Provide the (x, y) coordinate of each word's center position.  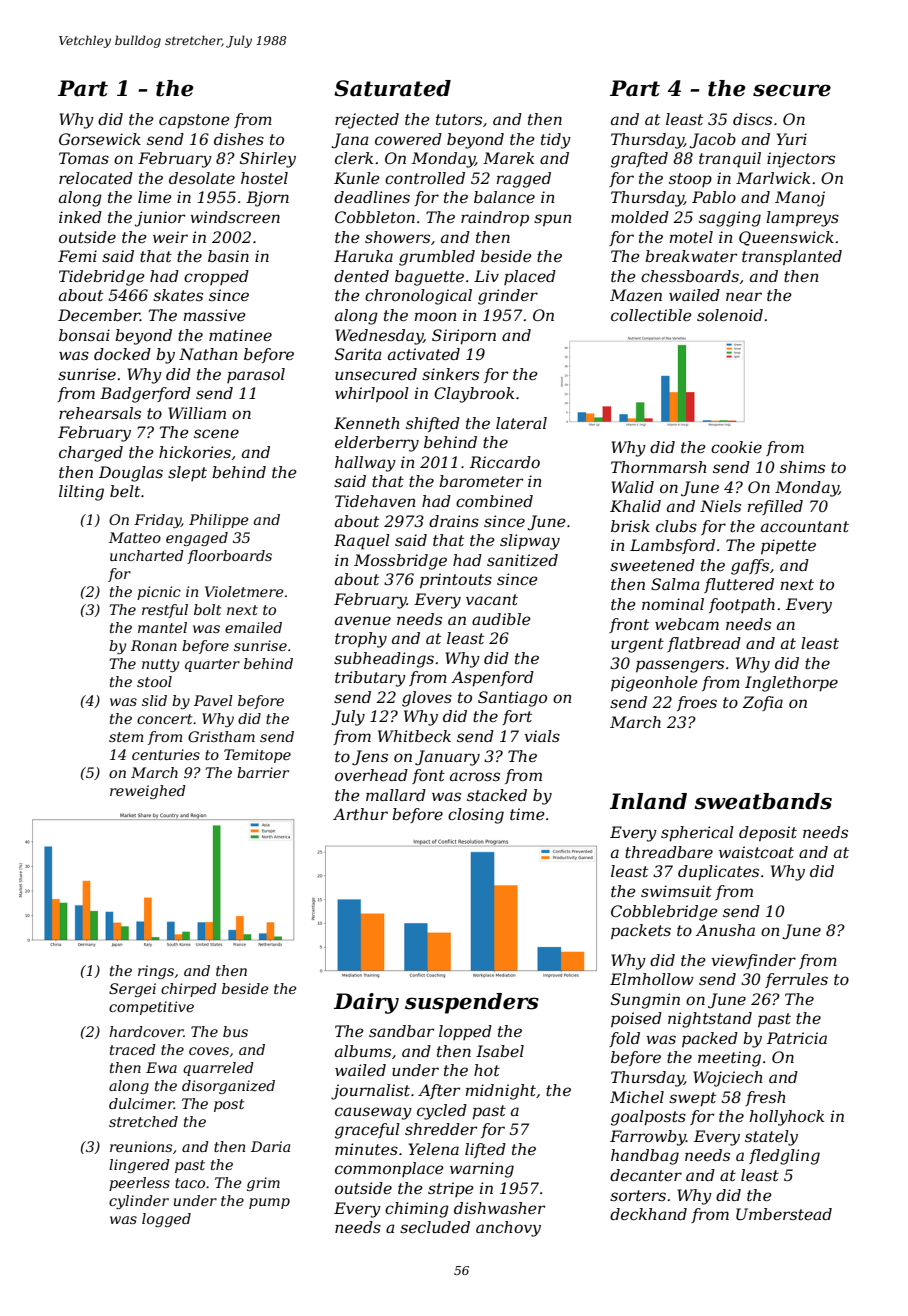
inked (80, 217)
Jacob (712, 140)
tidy (556, 141)
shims (802, 467)
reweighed (148, 792)
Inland (648, 801)
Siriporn (464, 337)
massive (215, 315)
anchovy (508, 1229)
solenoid (730, 315)
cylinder (139, 1202)
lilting (81, 493)
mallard (396, 795)
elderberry (377, 444)
